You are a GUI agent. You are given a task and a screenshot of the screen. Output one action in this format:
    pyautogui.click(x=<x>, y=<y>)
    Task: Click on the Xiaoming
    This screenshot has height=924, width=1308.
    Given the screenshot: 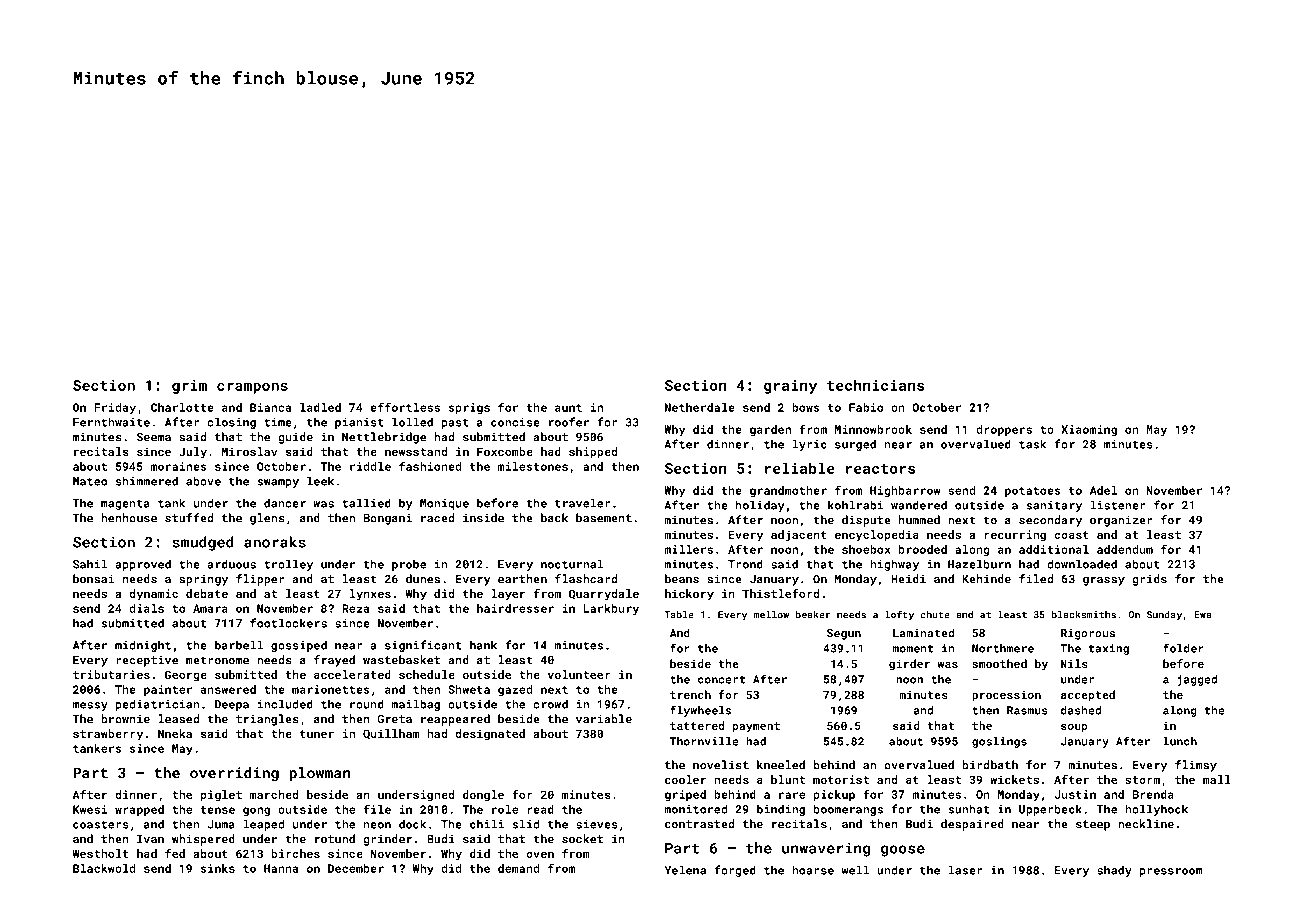 What is the action you would take?
    pyautogui.click(x=1089, y=430)
